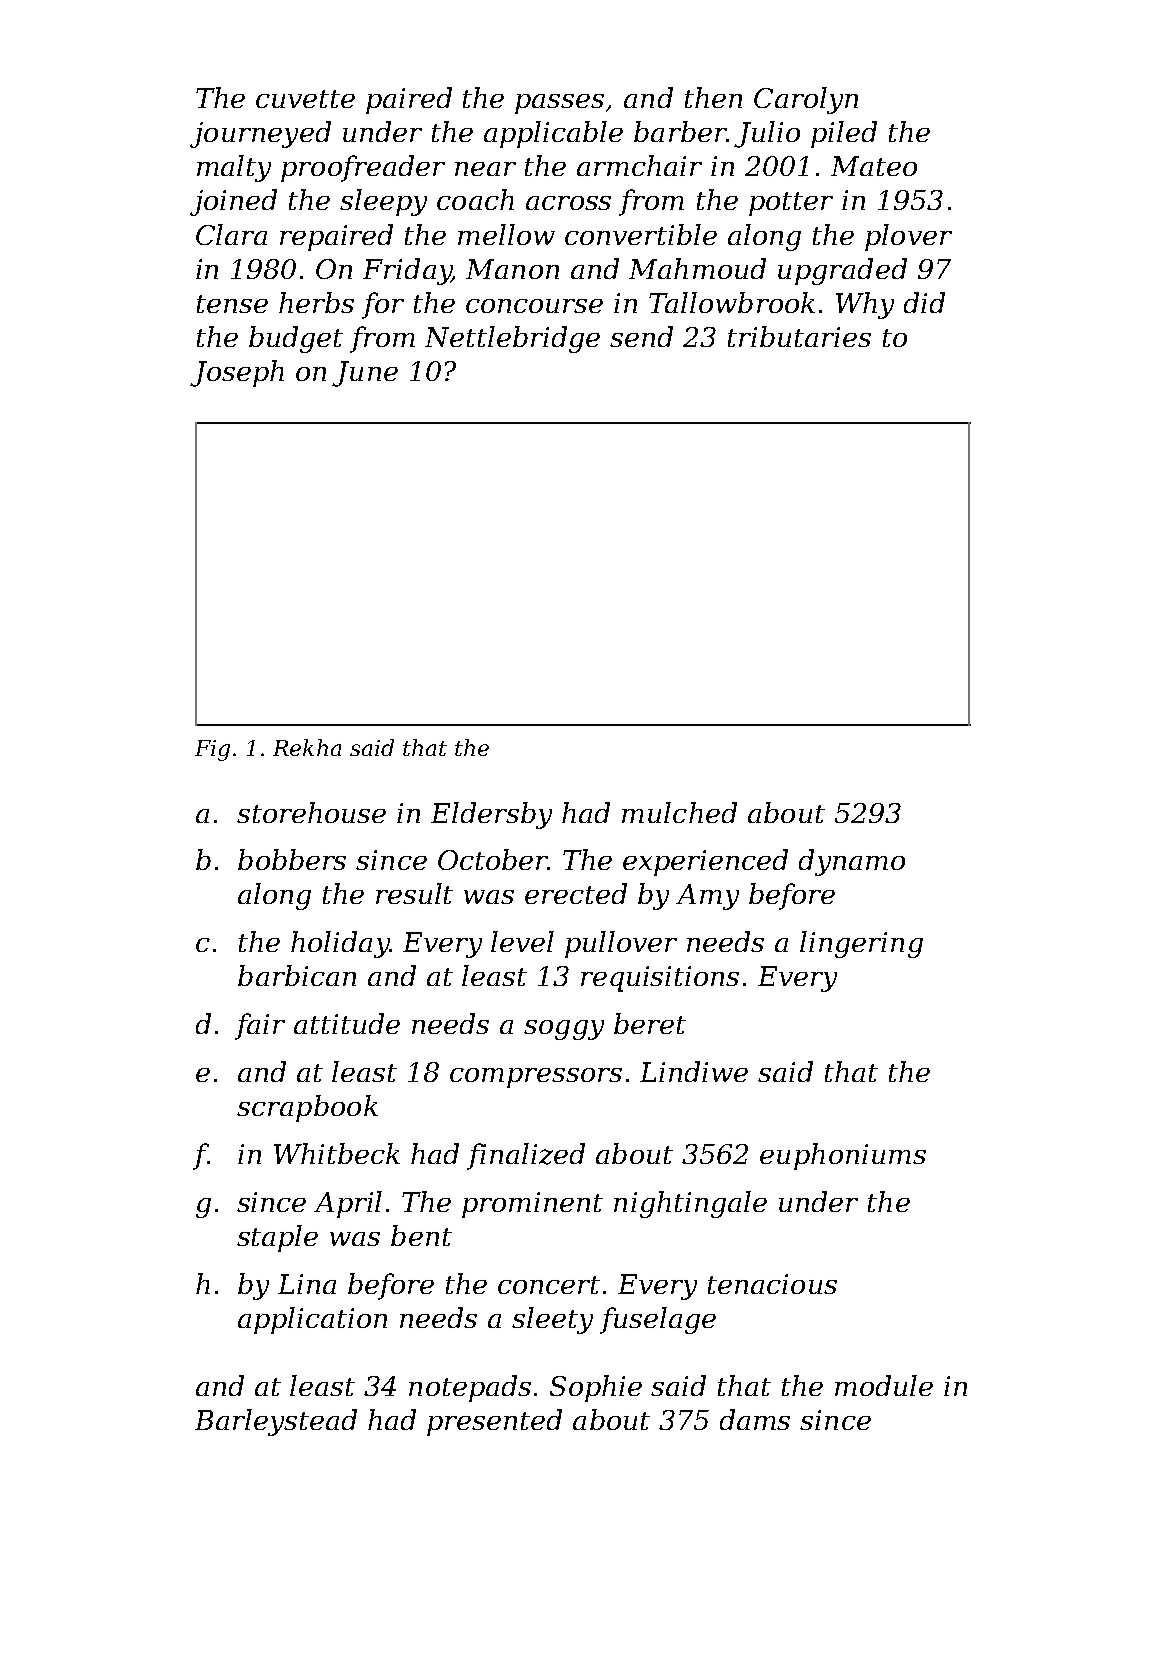  Describe the element at coordinates (861, 944) in the screenshot. I see `lingering` at that location.
